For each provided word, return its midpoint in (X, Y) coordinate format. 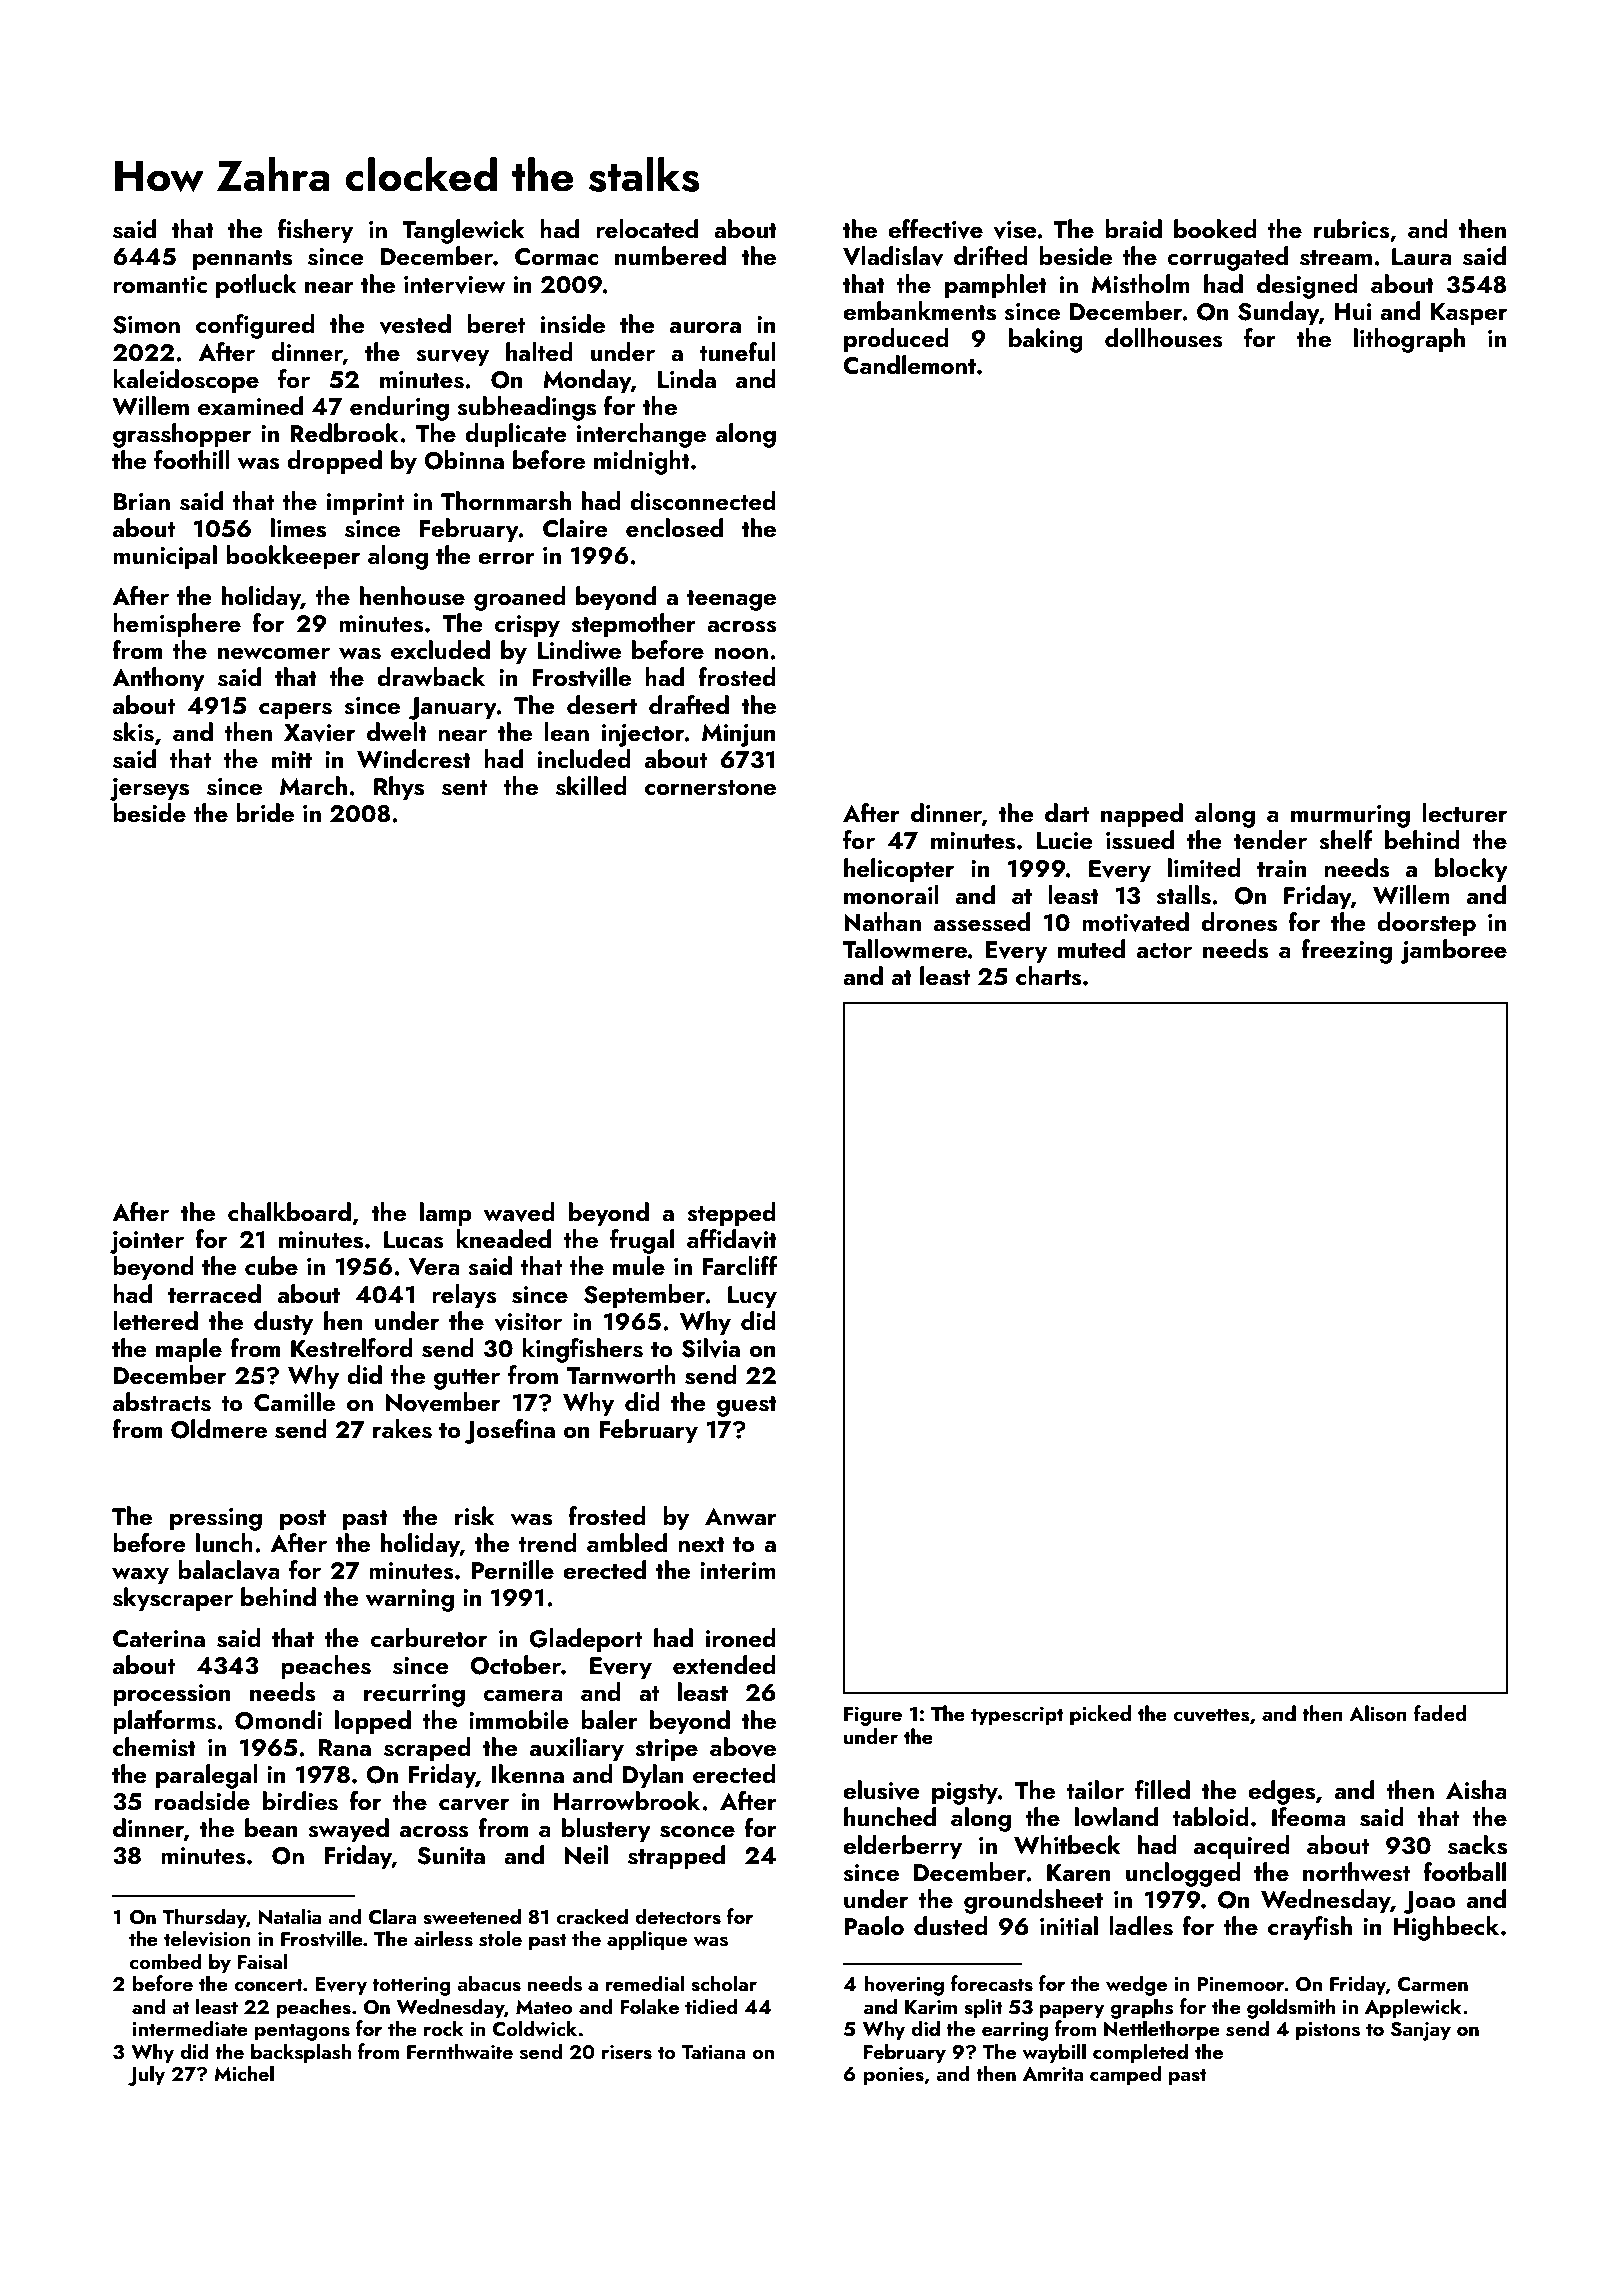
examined (250, 405)
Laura (1422, 257)
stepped (731, 1214)
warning (410, 1600)
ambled (627, 1542)
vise (1015, 230)
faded (1440, 1713)
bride (265, 812)
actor (1164, 950)
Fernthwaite (460, 2051)
